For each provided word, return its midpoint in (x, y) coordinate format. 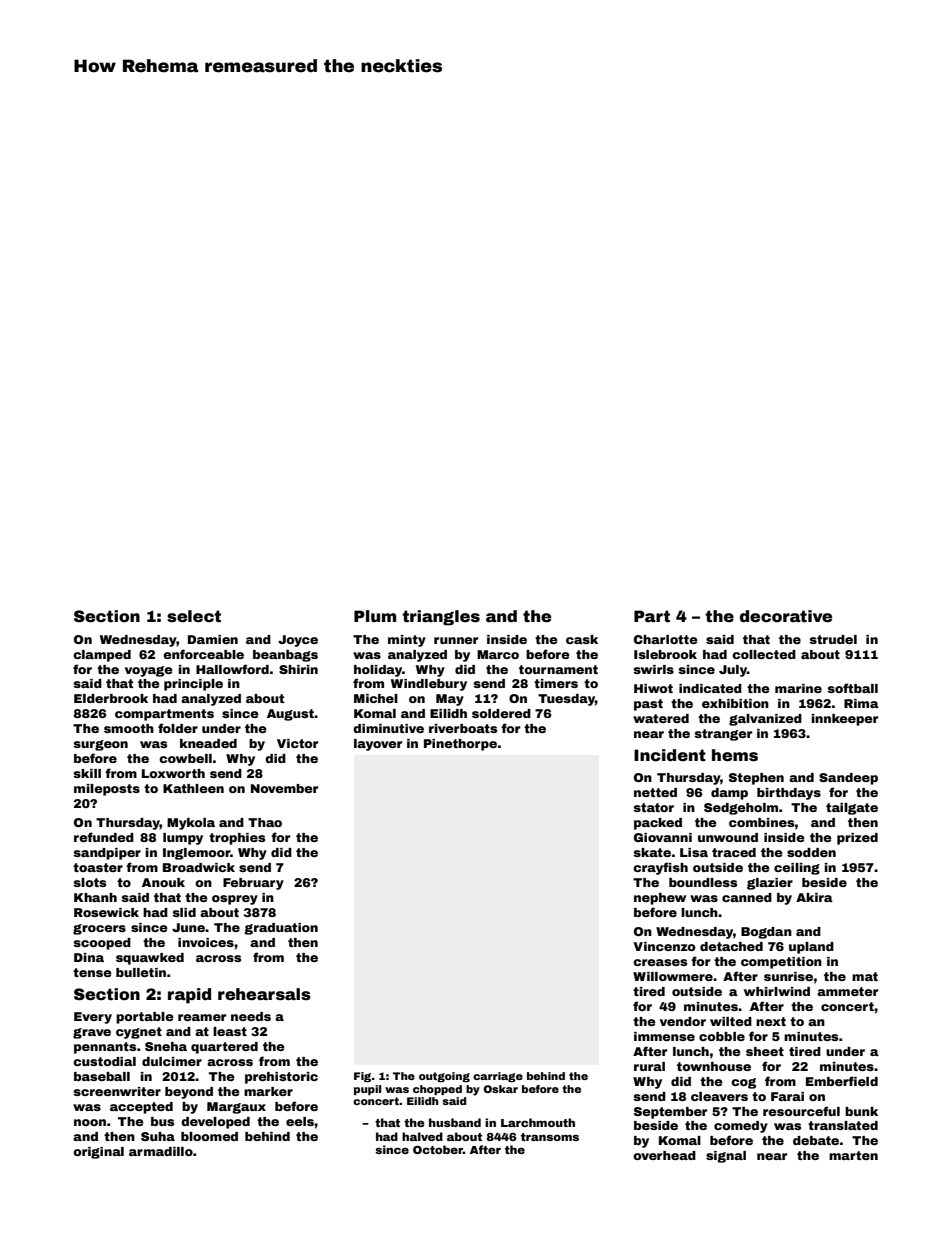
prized (857, 839)
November (284, 788)
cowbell (185, 758)
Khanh (95, 897)
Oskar (500, 1089)
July (733, 671)
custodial (104, 1061)
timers (556, 683)
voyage (149, 671)
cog (743, 1083)
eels (300, 1121)
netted (655, 792)
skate (652, 852)
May (450, 700)
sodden (811, 852)
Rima (861, 703)
